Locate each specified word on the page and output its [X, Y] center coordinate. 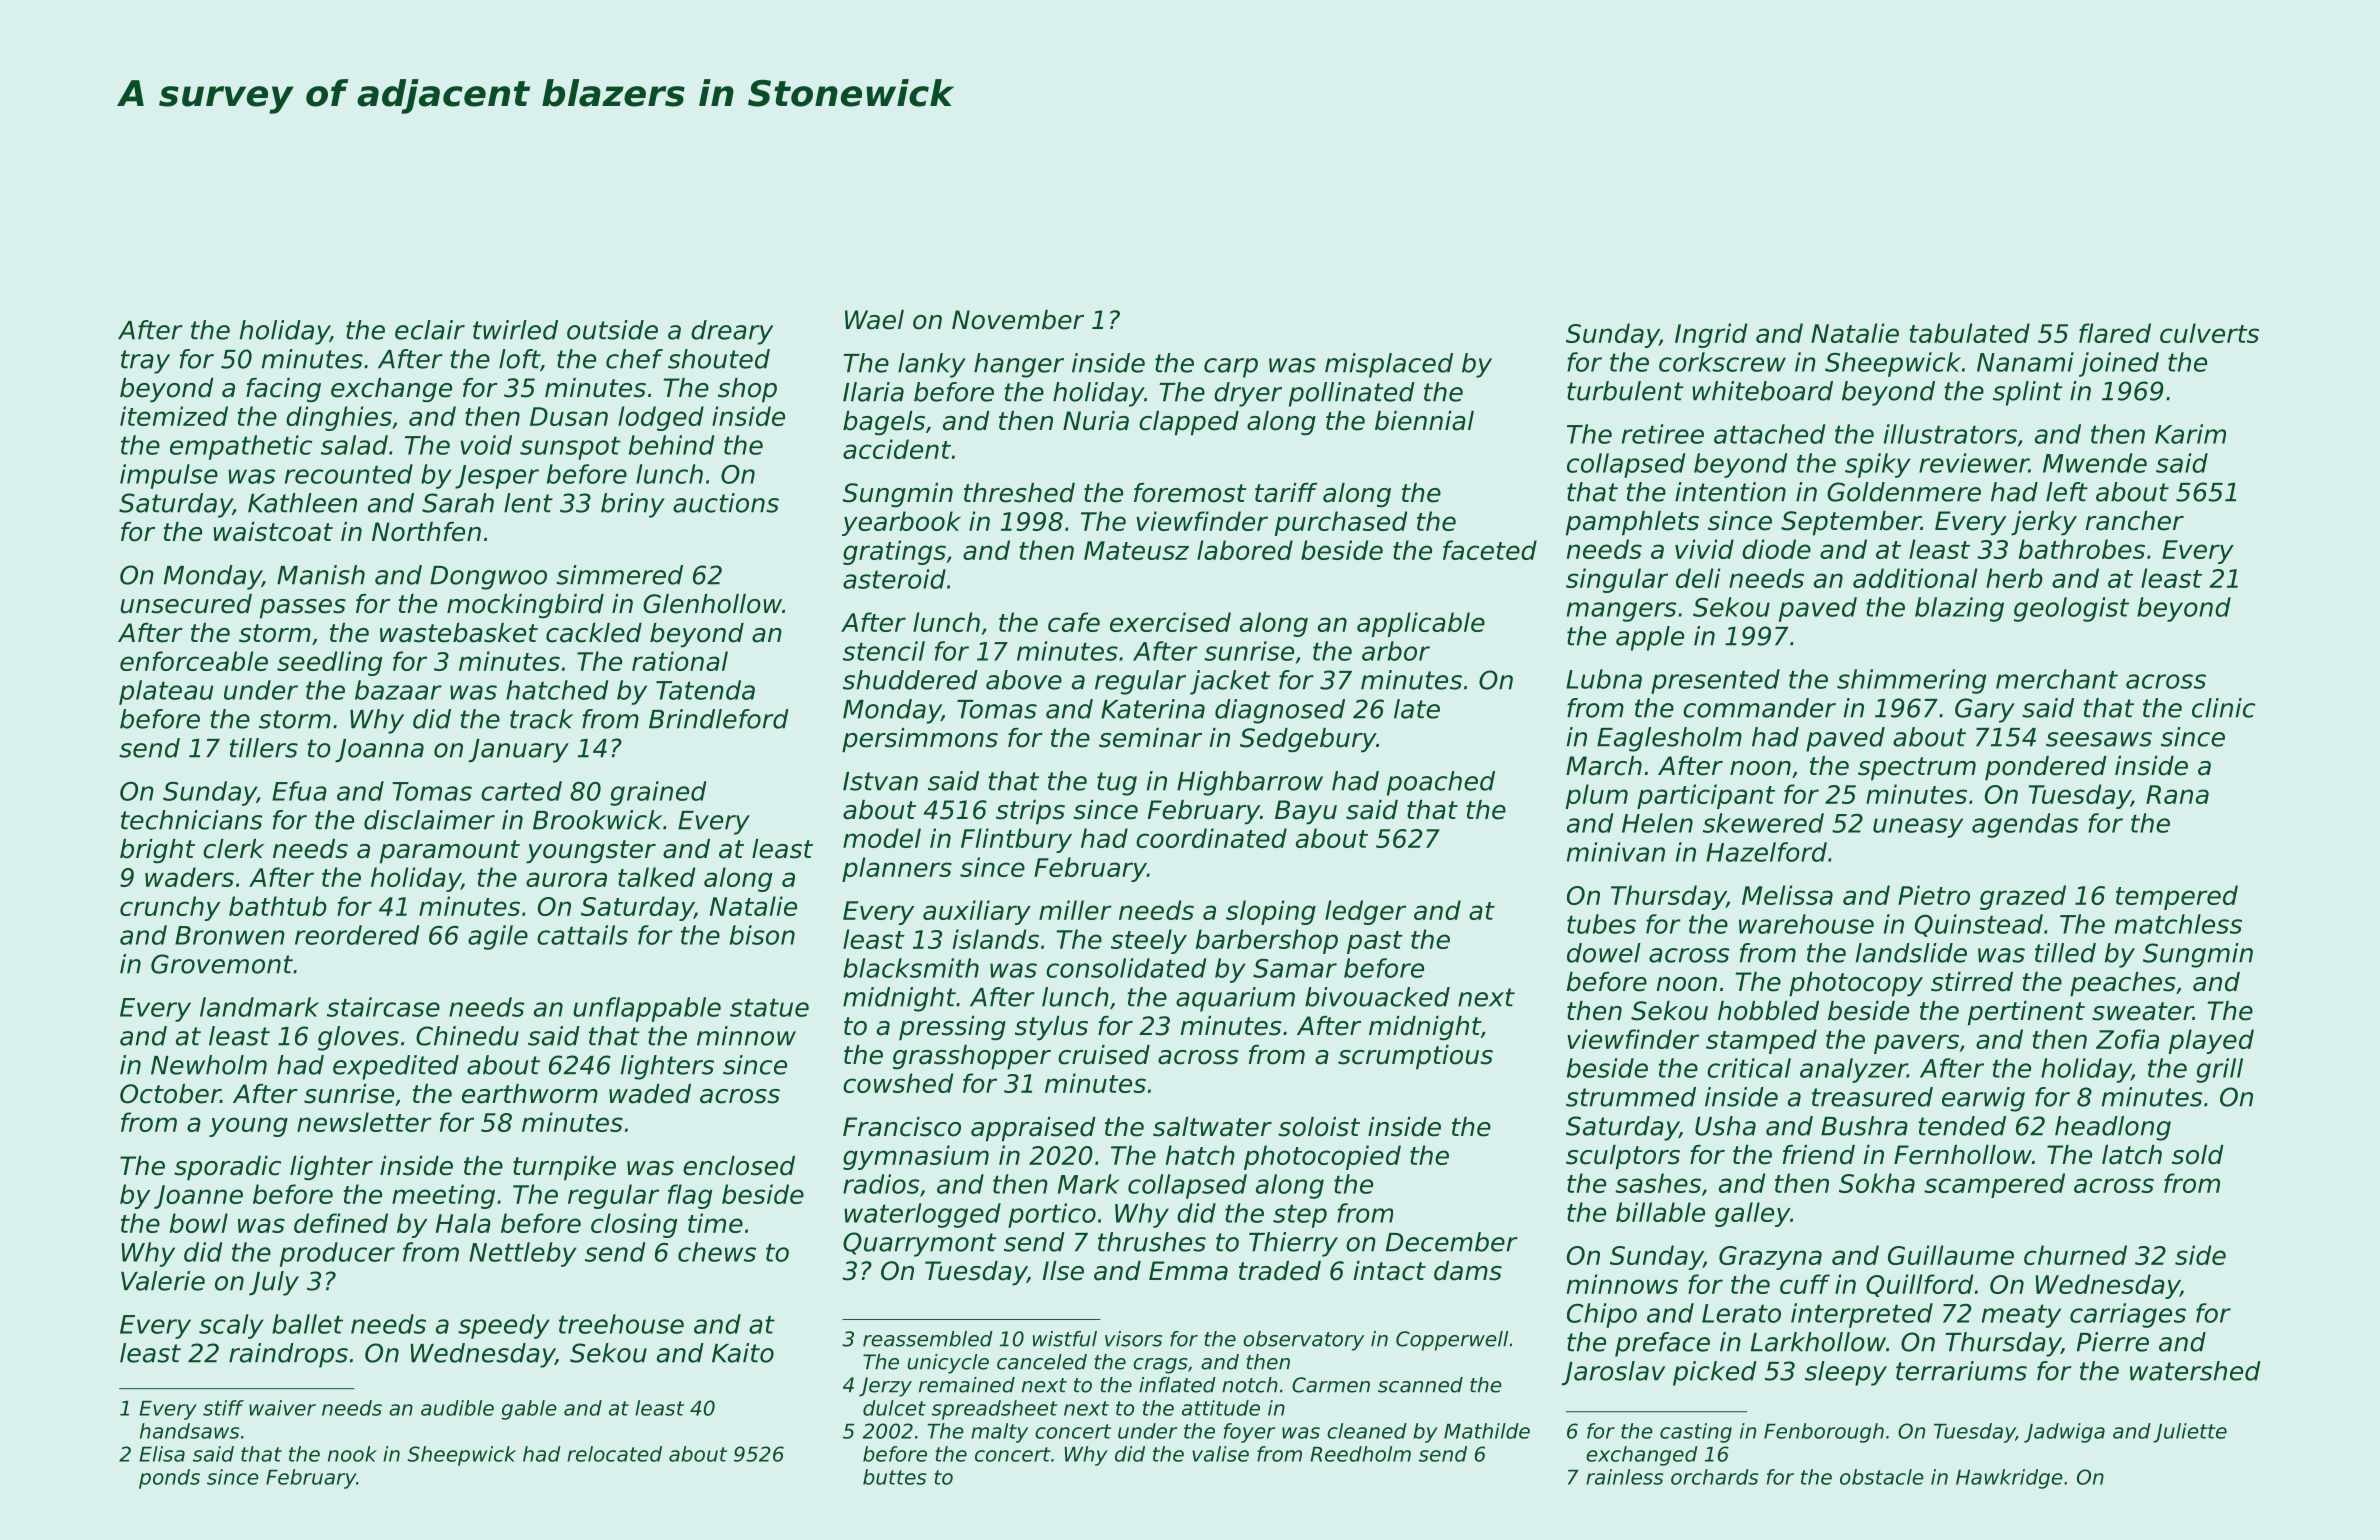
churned [2075, 1255]
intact [1389, 1271]
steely [1149, 941]
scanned [1420, 1385]
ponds [169, 1479]
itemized [174, 416]
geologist [2071, 609]
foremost [1190, 493]
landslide [1911, 953]
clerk [233, 849]
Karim [2190, 434]
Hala [463, 1223]
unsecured [186, 604]
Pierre [2113, 1342]
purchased [1341, 523]
